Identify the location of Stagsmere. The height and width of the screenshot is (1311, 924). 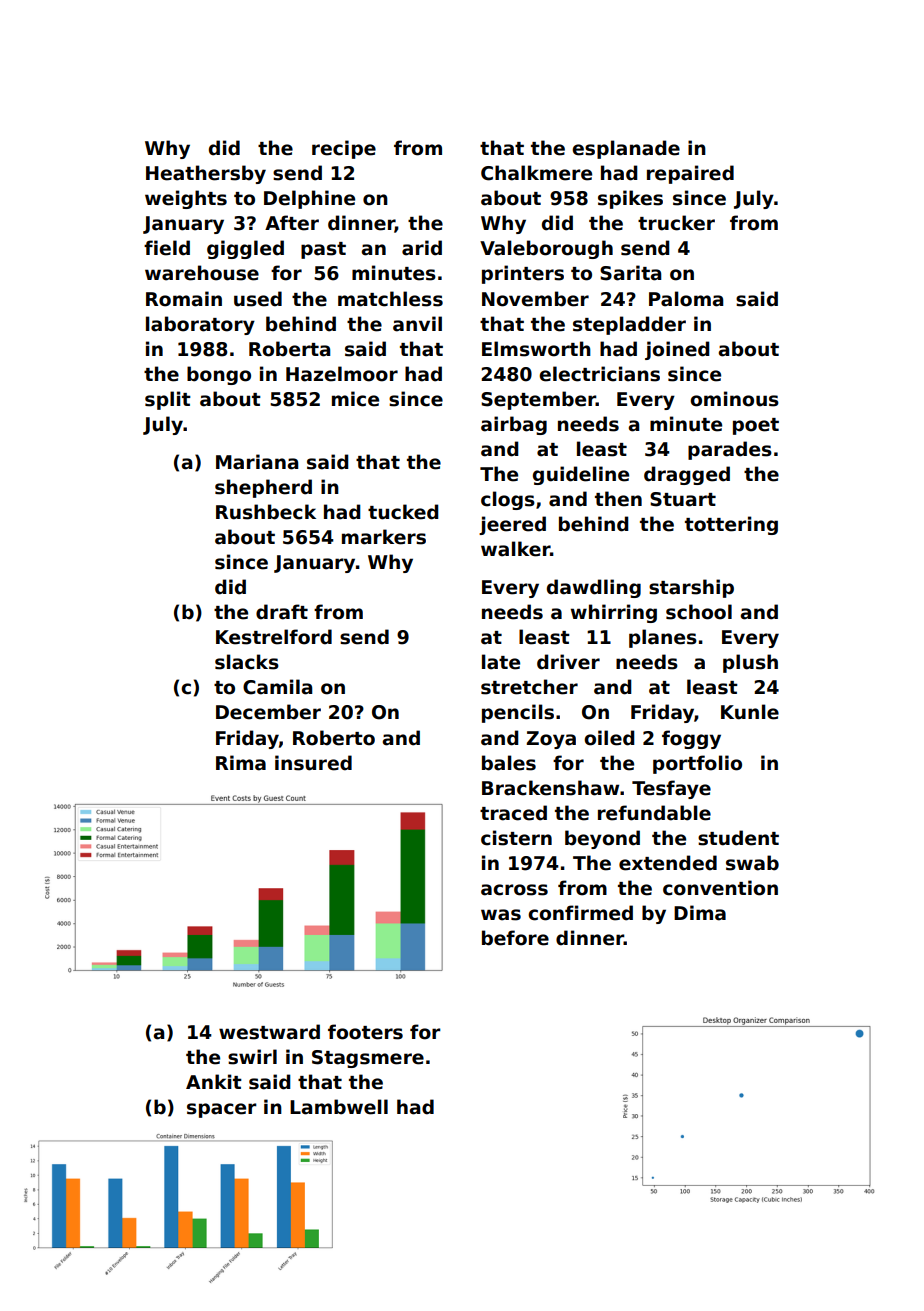
(368, 1059).
